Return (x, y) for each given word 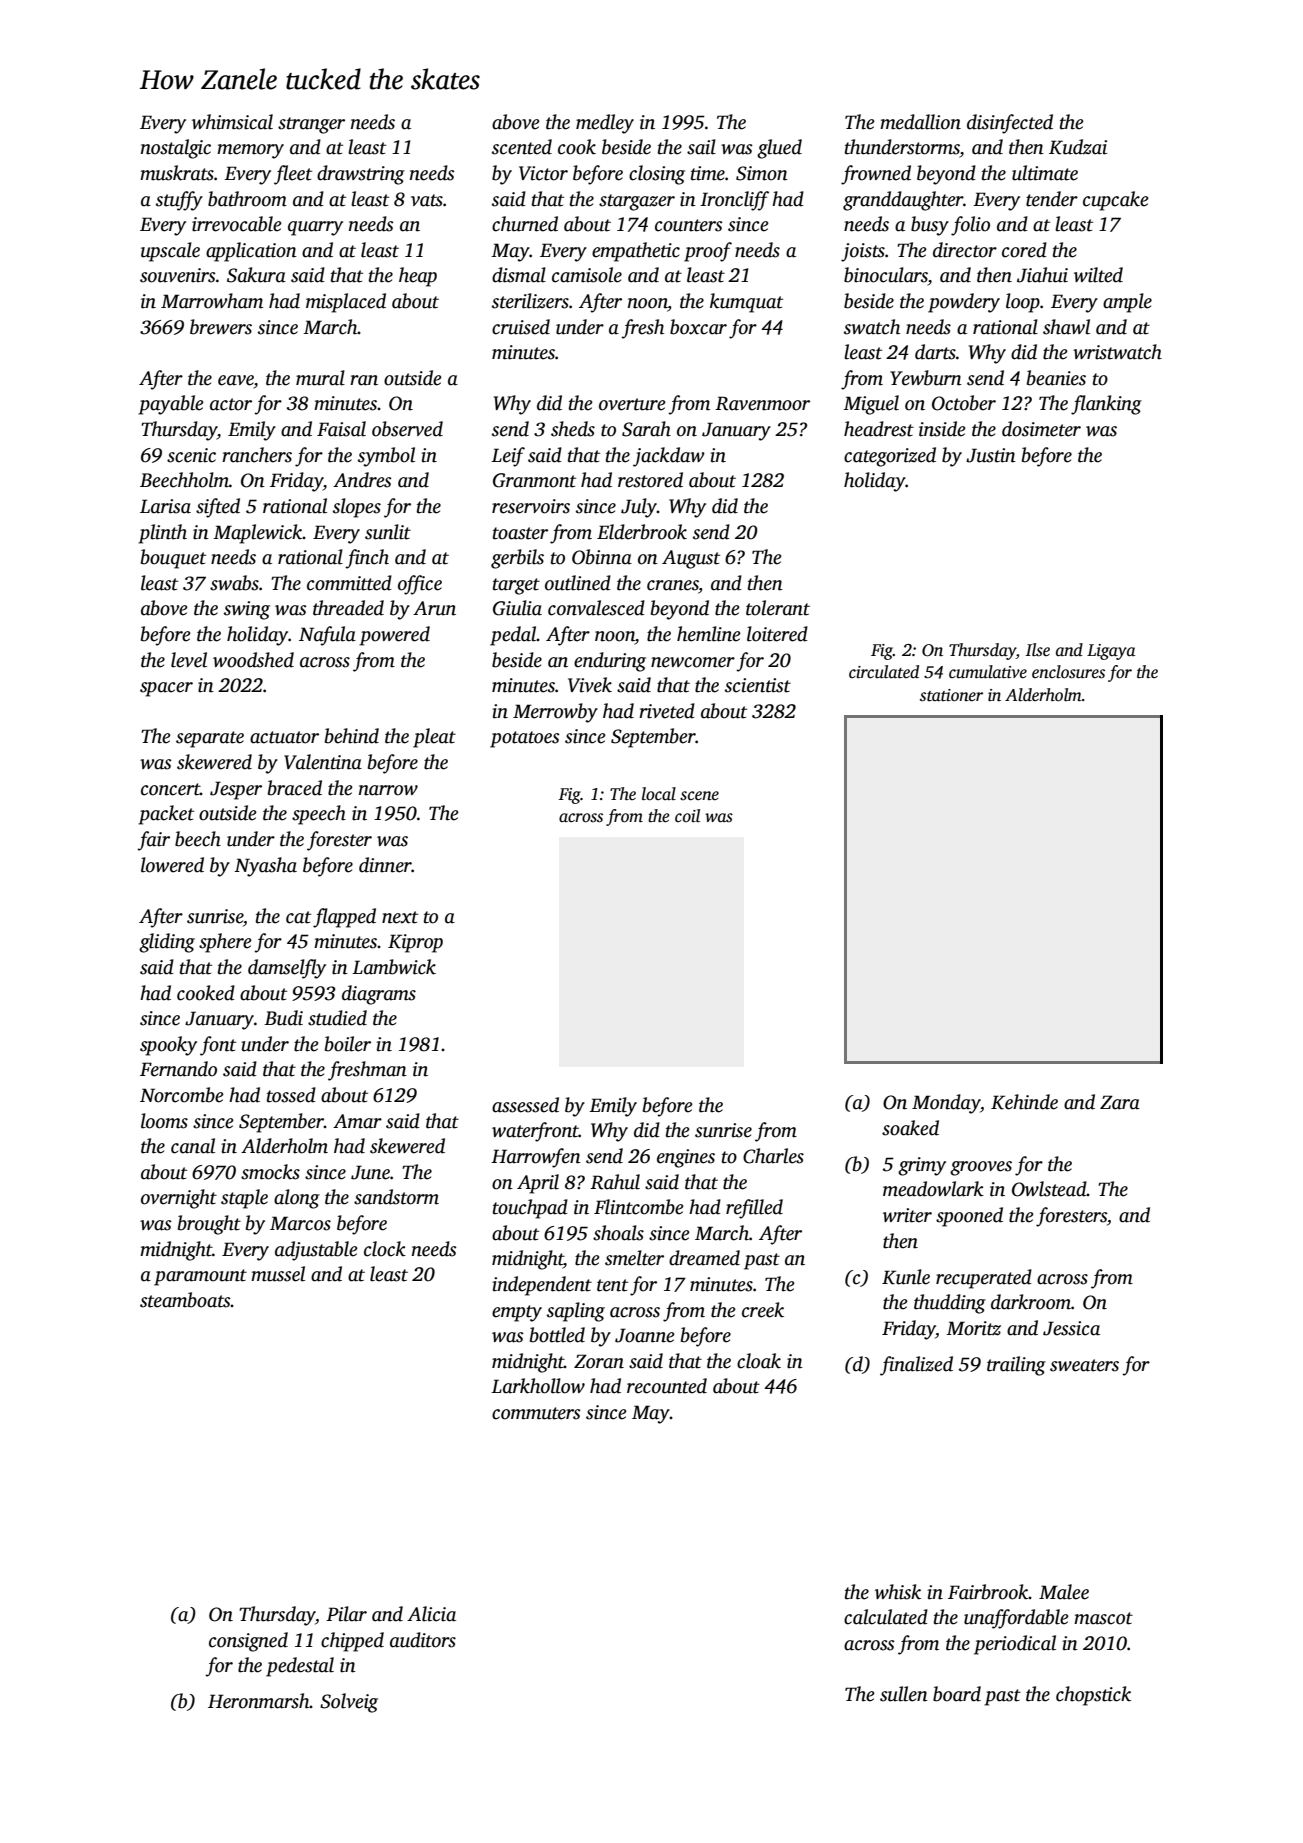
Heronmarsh (259, 1701)
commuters (536, 1413)
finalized (916, 1366)
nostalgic (176, 149)
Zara (1120, 1102)
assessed (525, 1105)
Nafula (327, 636)
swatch (872, 327)
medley (605, 124)
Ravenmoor (762, 403)
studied (337, 1018)
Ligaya (1111, 652)
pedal (513, 636)
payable (171, 405)
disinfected (1010, 124)
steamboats (185, 1300)
